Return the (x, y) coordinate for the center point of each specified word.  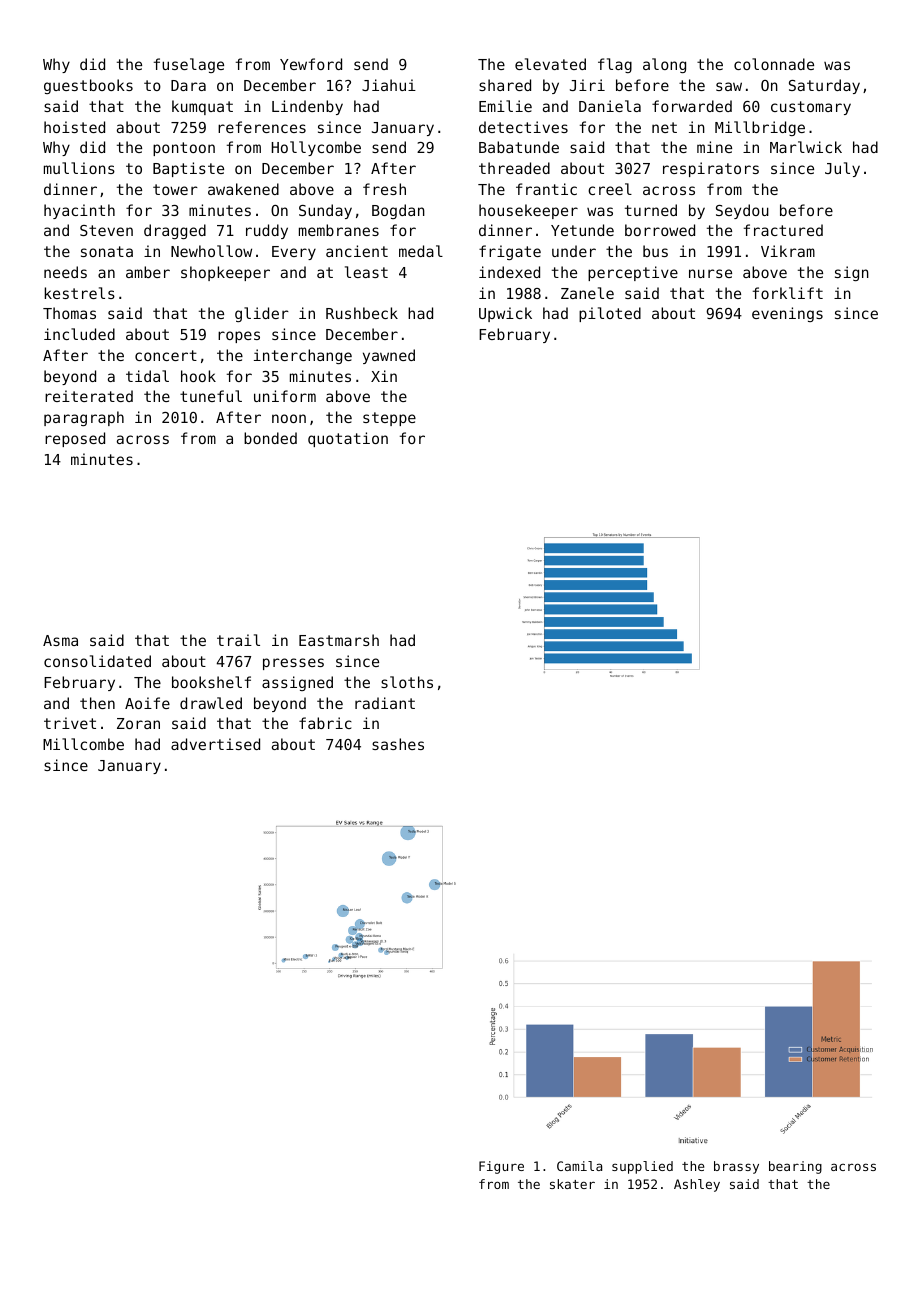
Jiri (587, 85)
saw (729, 86)
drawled (211, 703)
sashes (398, 744)
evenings (787, 314)
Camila (579, 1166)
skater (572, 1184)
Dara (188, 85)
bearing (795, 1167)
